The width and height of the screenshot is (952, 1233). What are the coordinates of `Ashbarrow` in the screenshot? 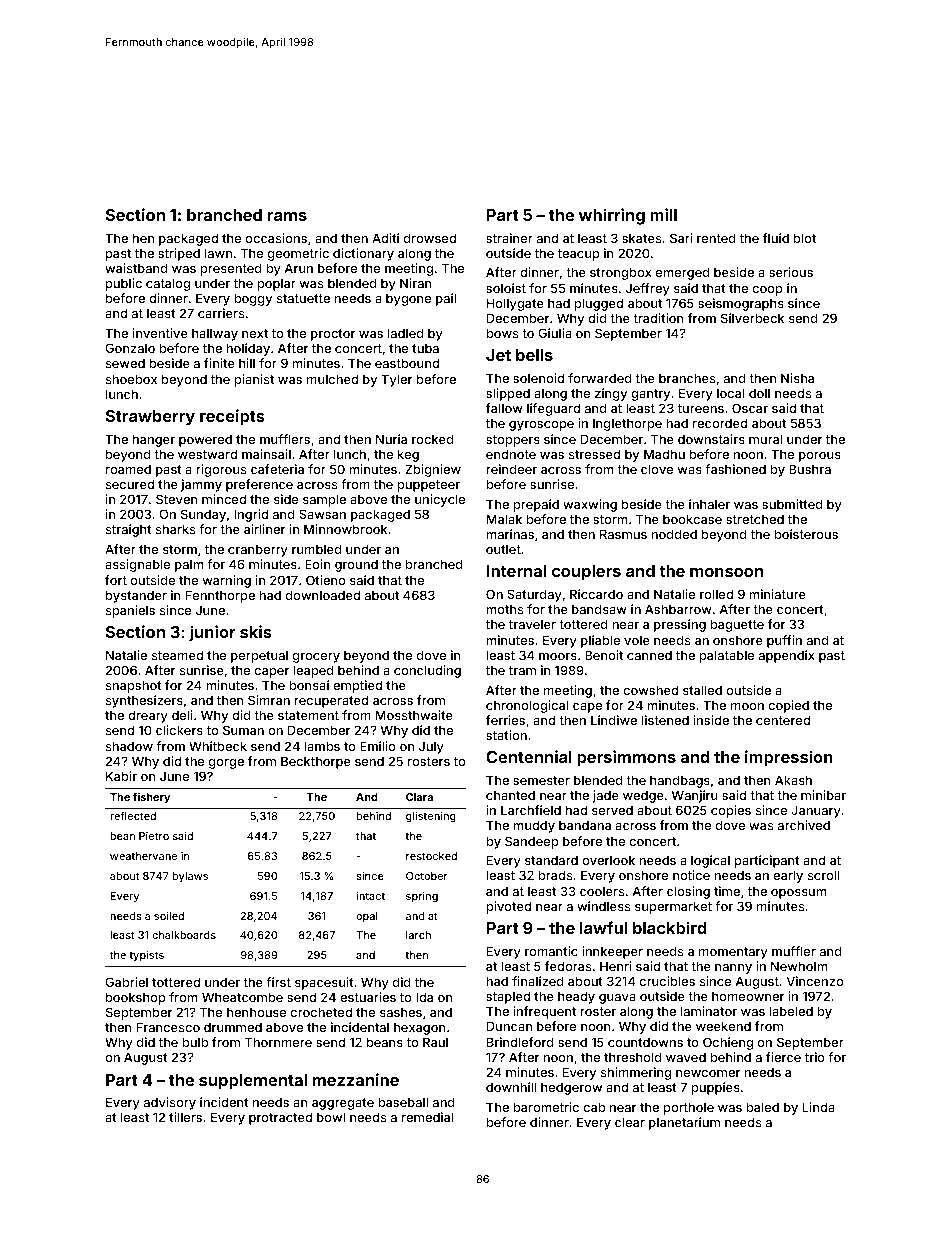 It's located at (678, 609).
